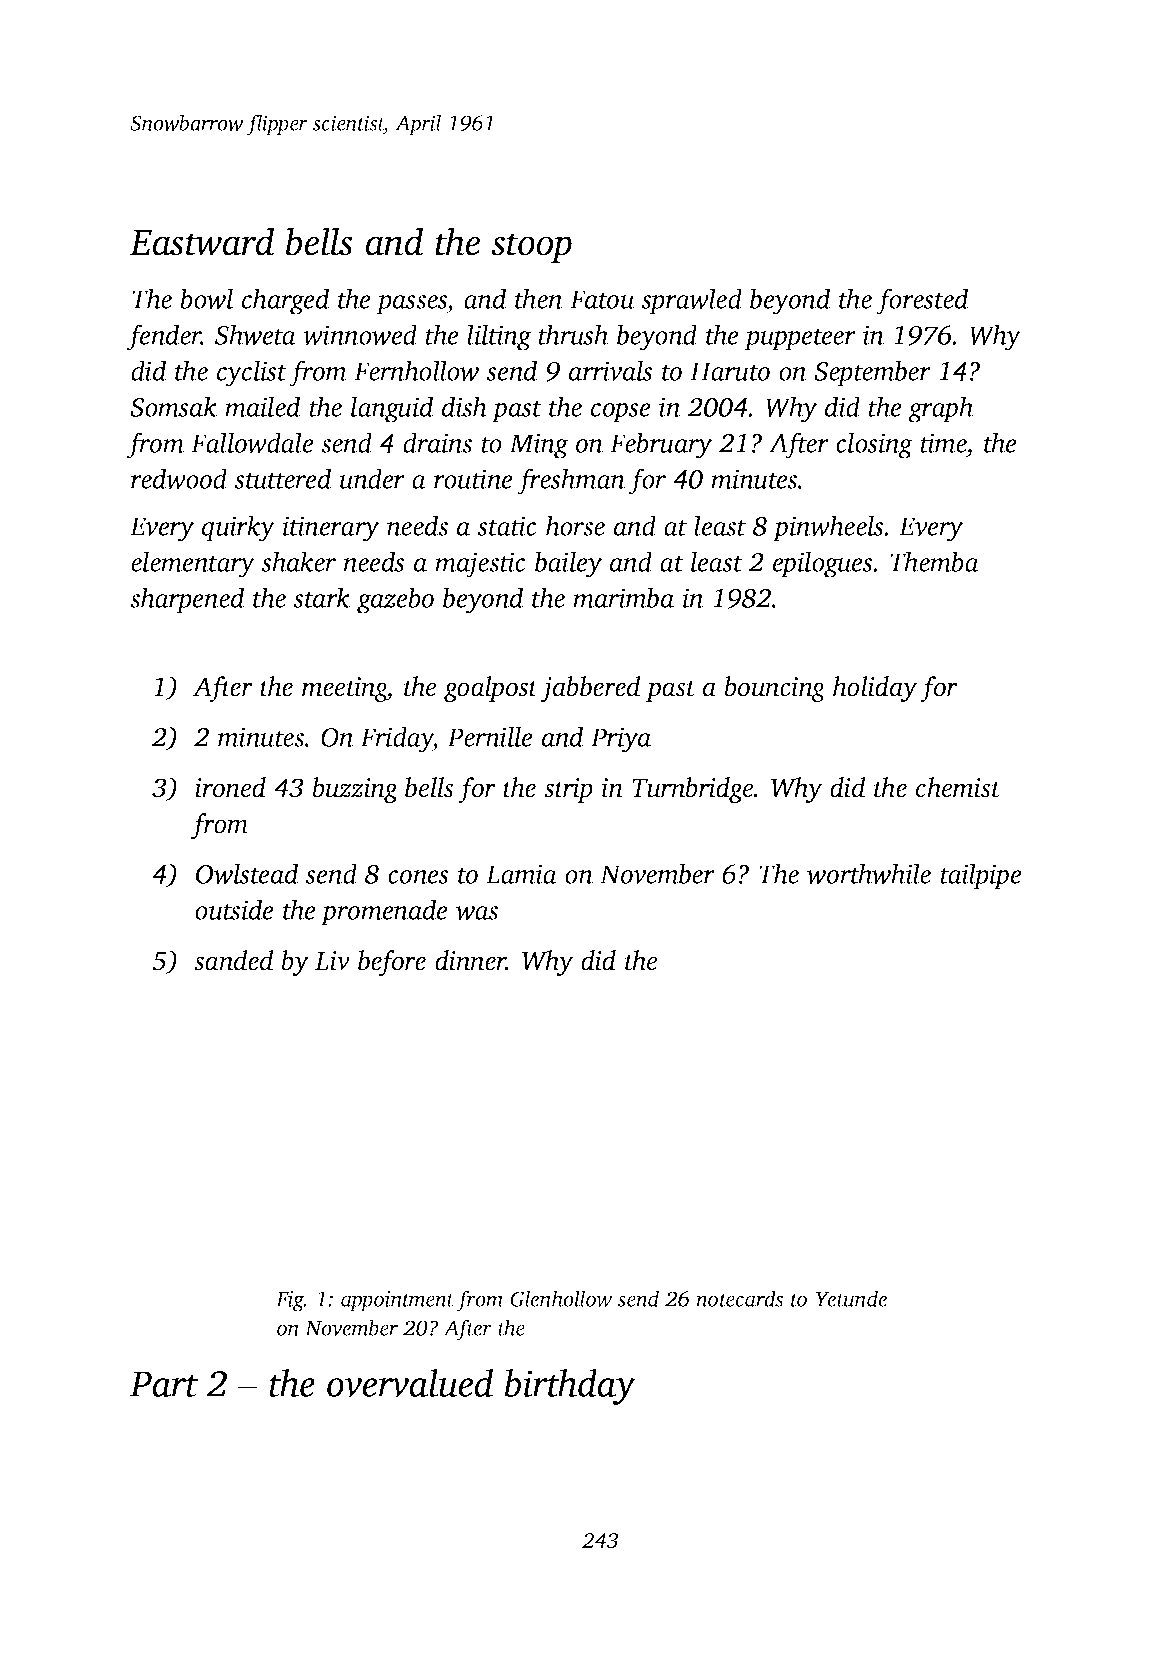  What do you see at coordinates (570, 1387) in the screenshot?
I see `birthday` at bounding box center [570, 1387].
